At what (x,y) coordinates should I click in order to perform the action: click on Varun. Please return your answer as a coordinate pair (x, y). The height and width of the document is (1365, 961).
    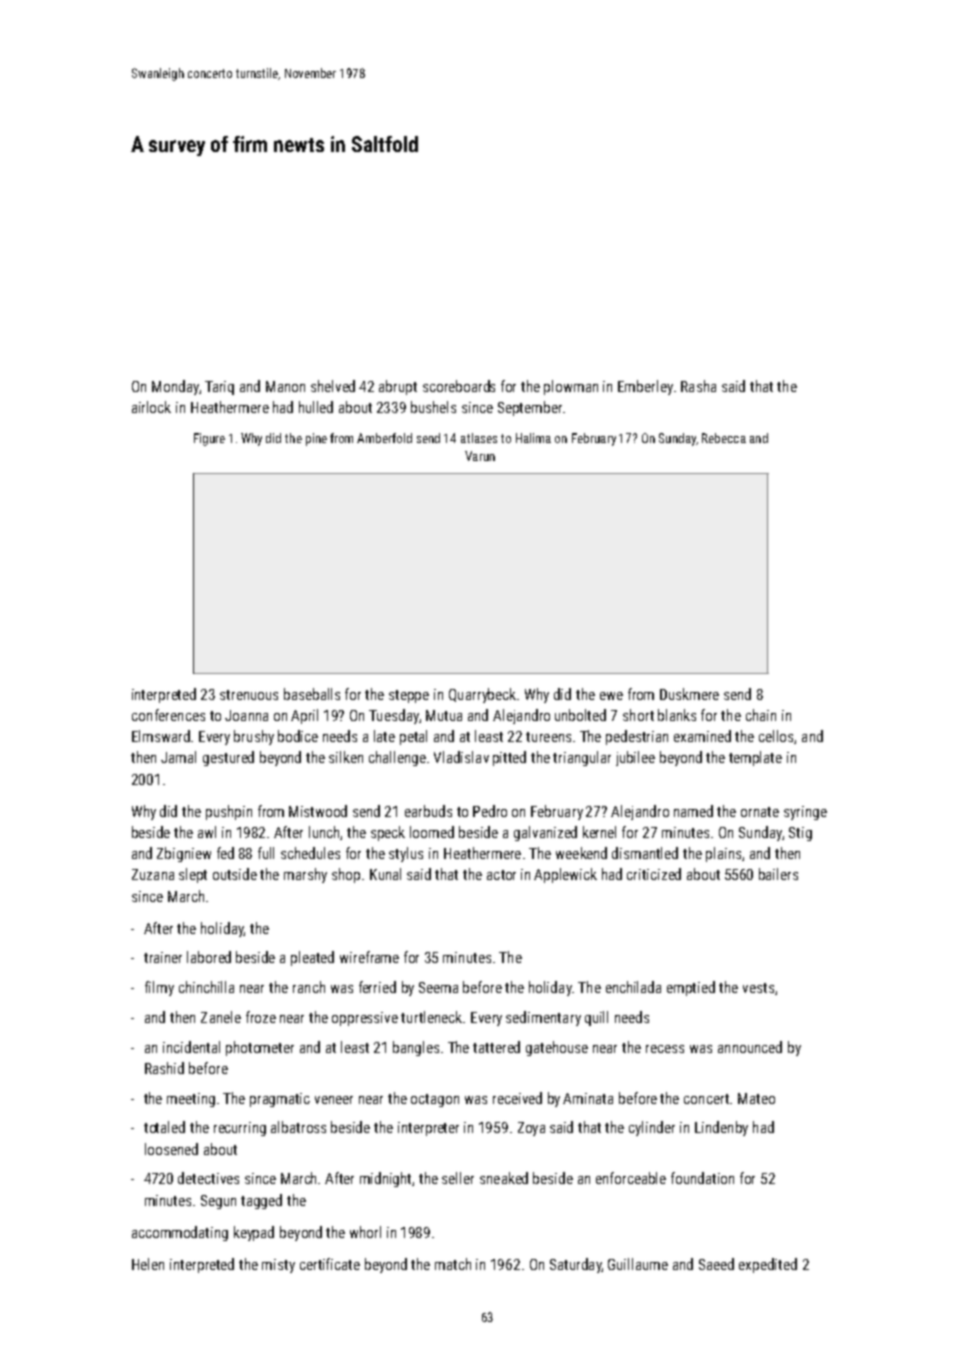
    Looking at the image, I should click on (480, 456).
